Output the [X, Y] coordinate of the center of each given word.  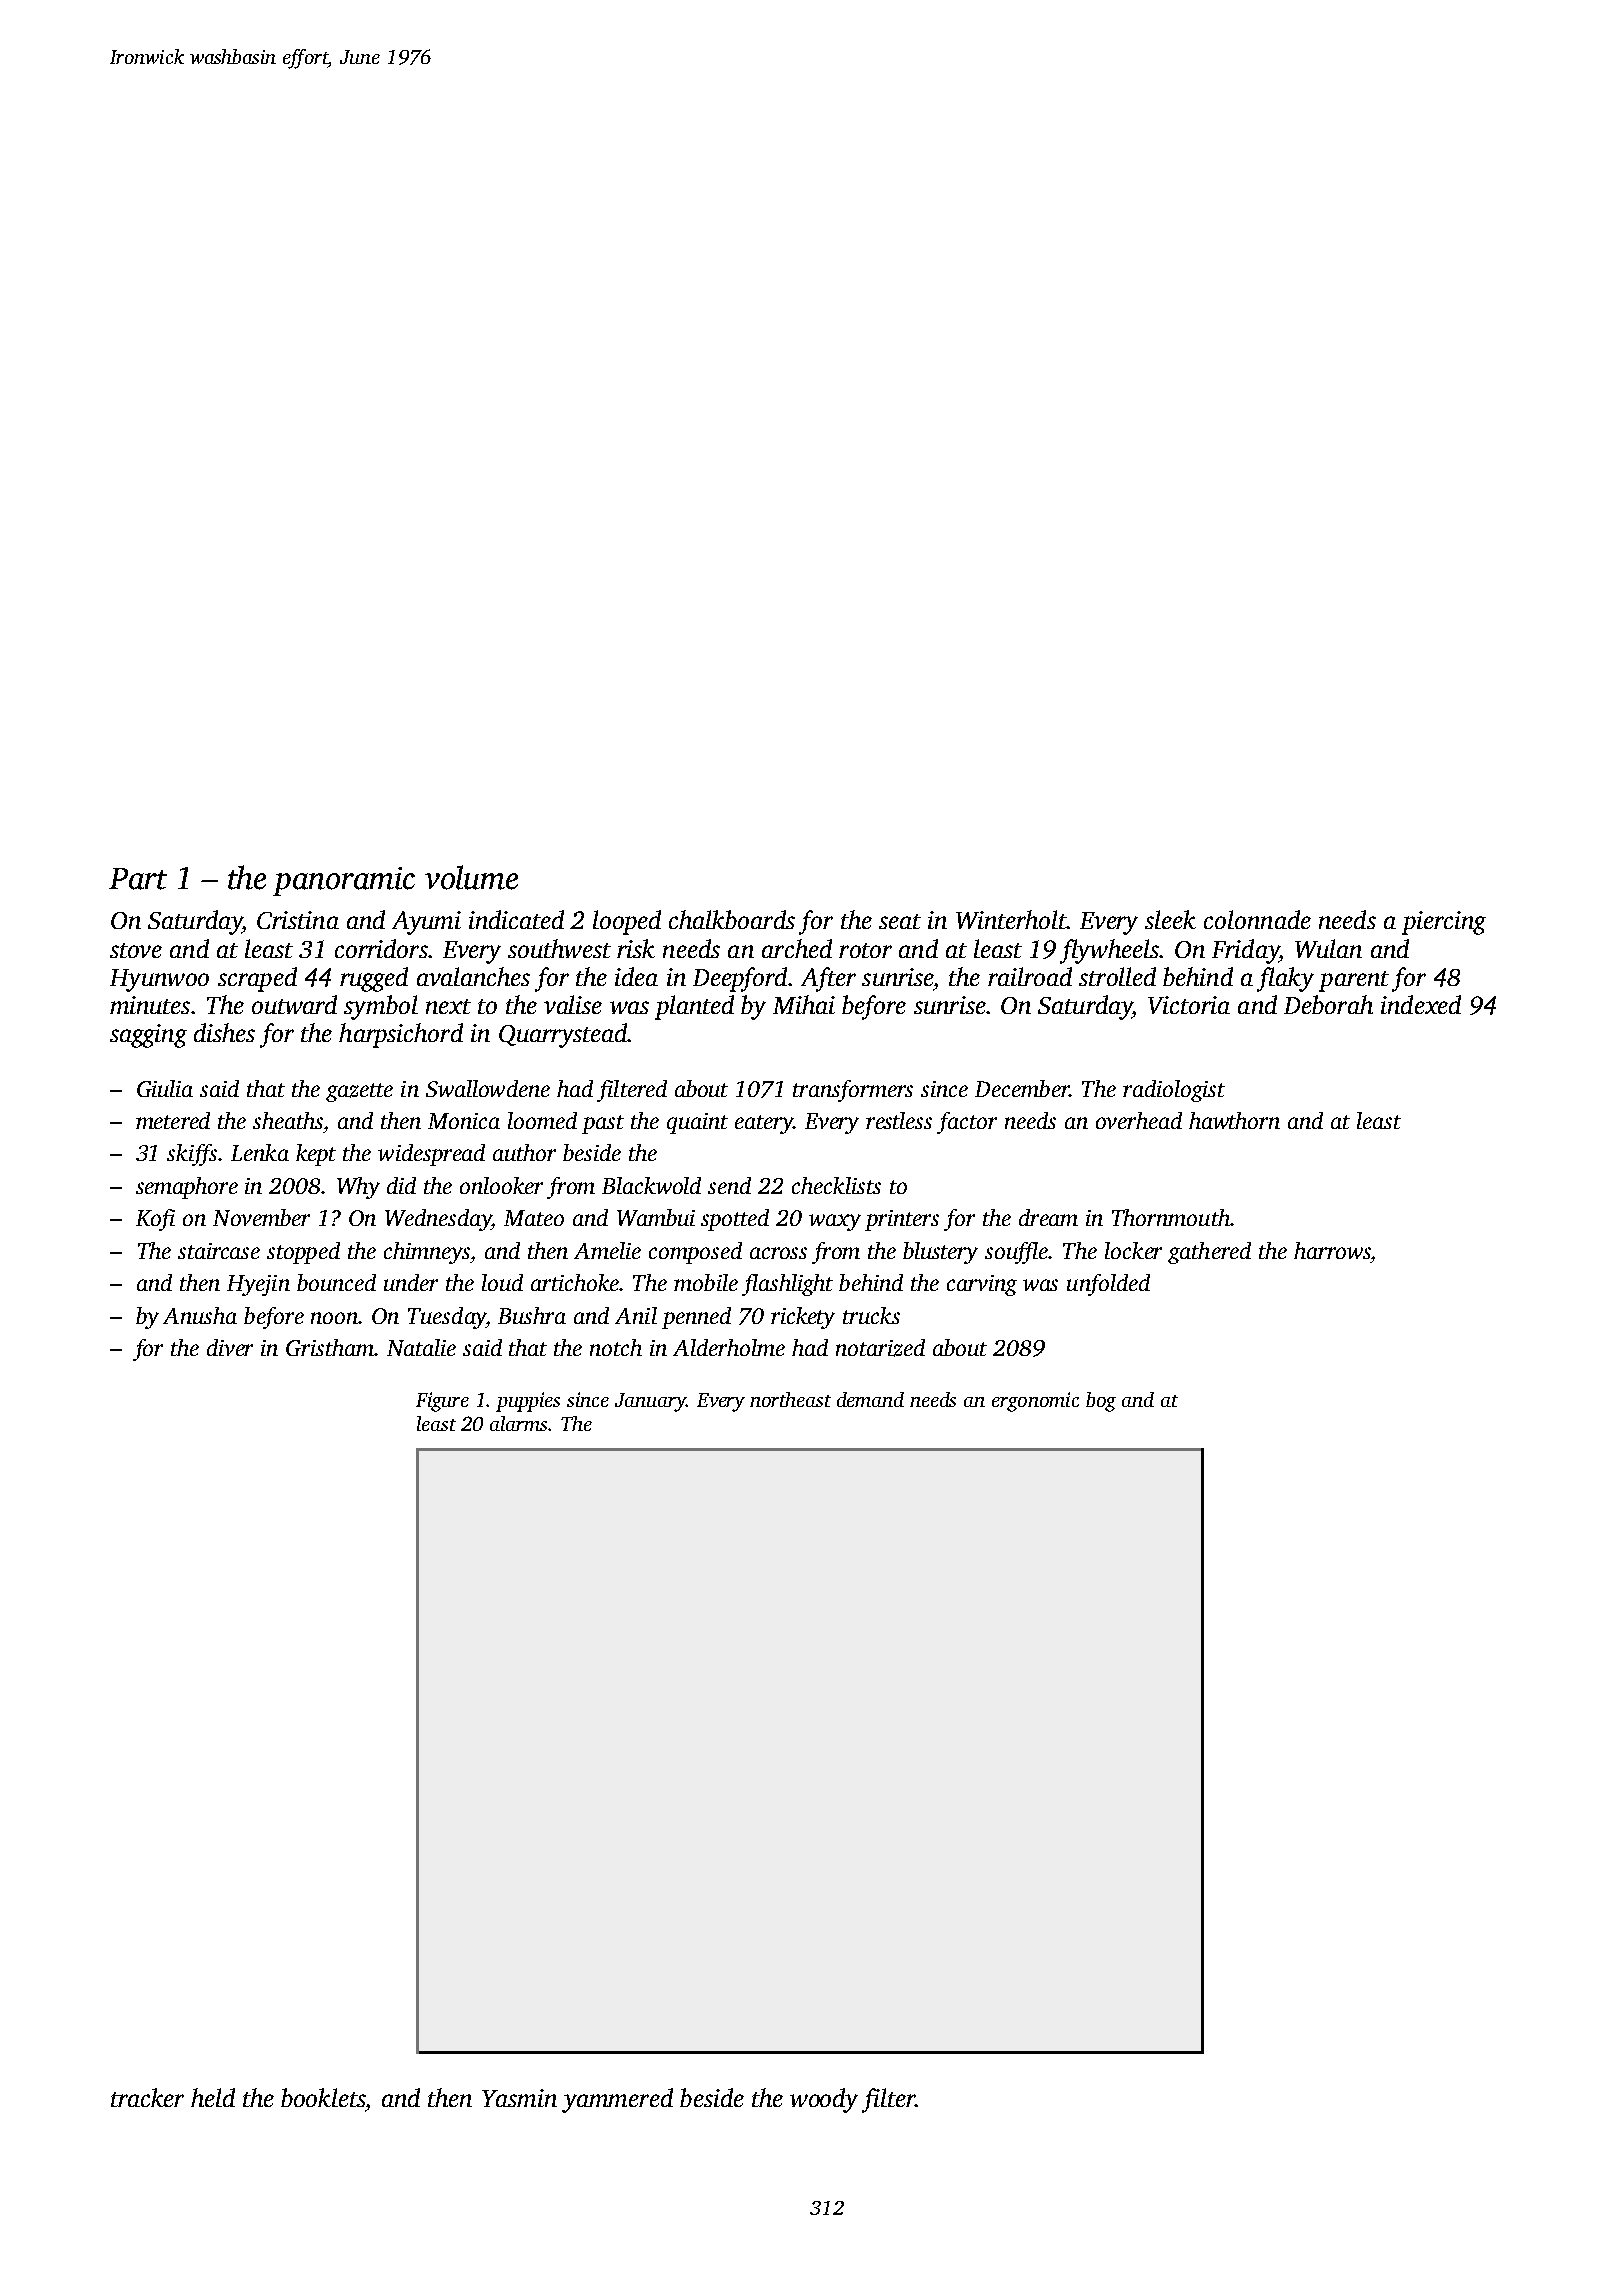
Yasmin [519, 2098]
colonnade [1257, 919]
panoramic [344, 881]
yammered [617, 2100]
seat [900, 921]
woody [824, 2100]
